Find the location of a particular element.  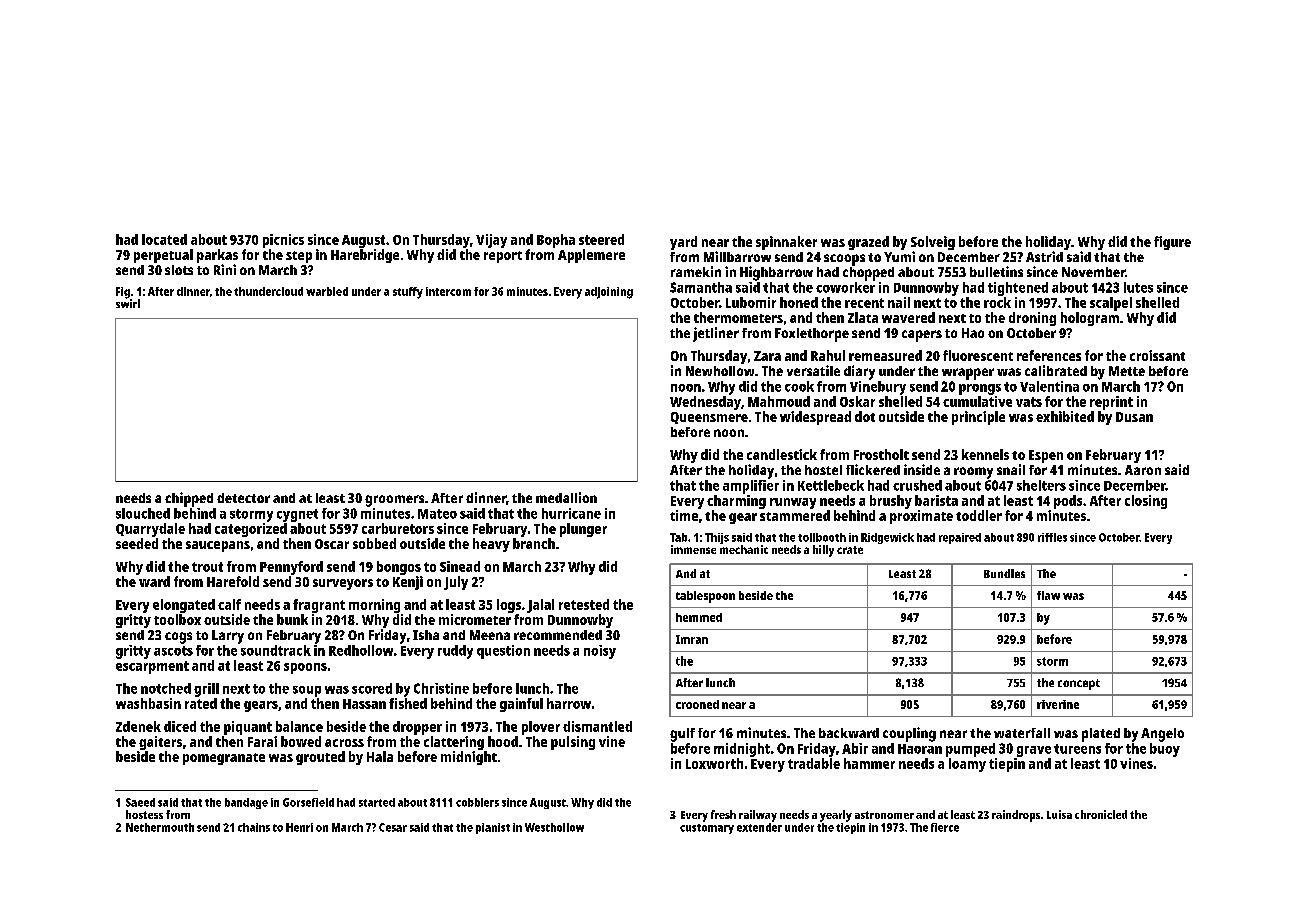

Luisa is located at coordinates (1059, 814).
